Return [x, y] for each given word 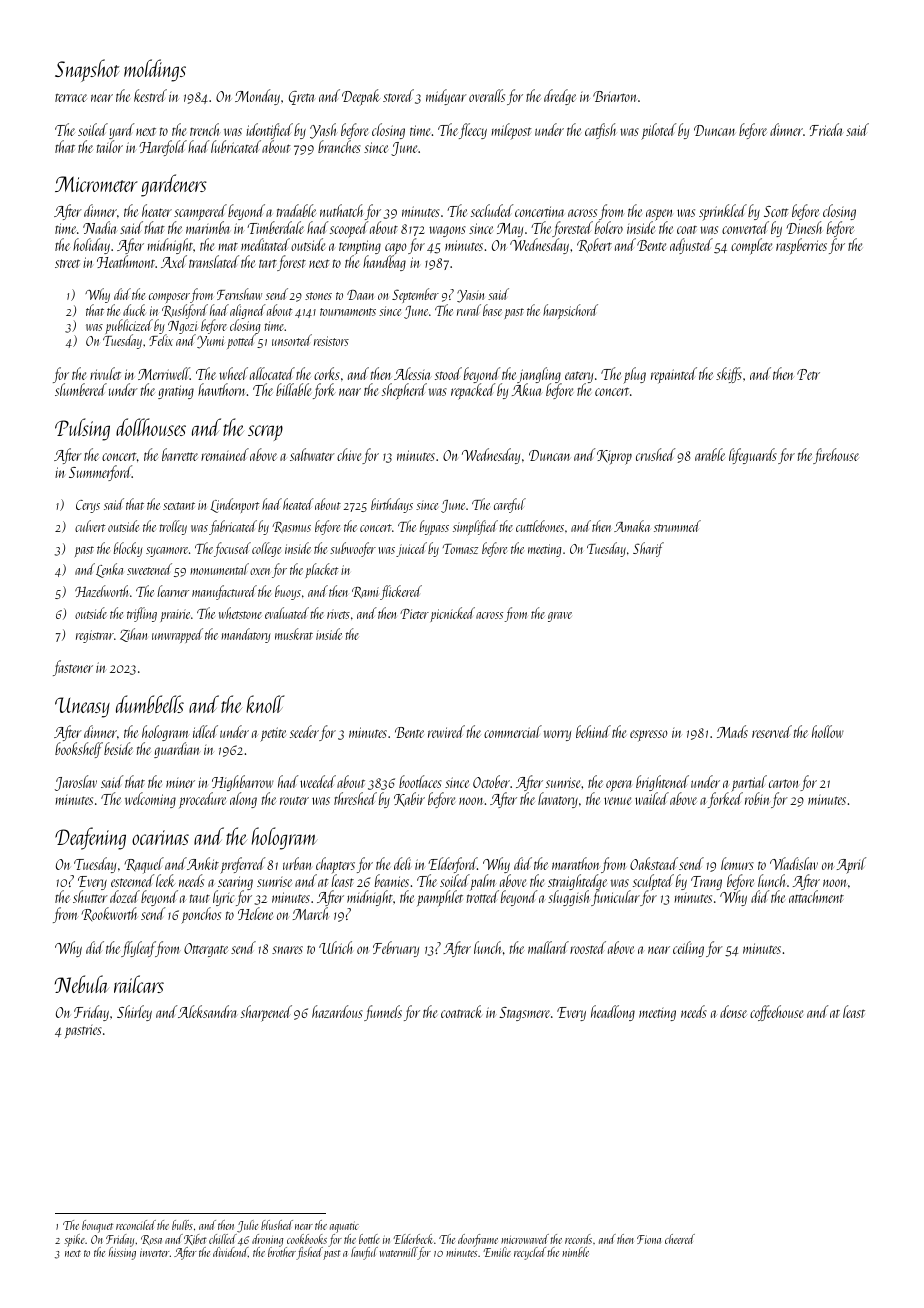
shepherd [404, 391]
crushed [655, 454]
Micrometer [96, 184]
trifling [142, 614]
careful [510, 505]
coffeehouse [776, 1013]
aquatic [344, 1227]
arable [710, 454]
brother [282, 1252]
